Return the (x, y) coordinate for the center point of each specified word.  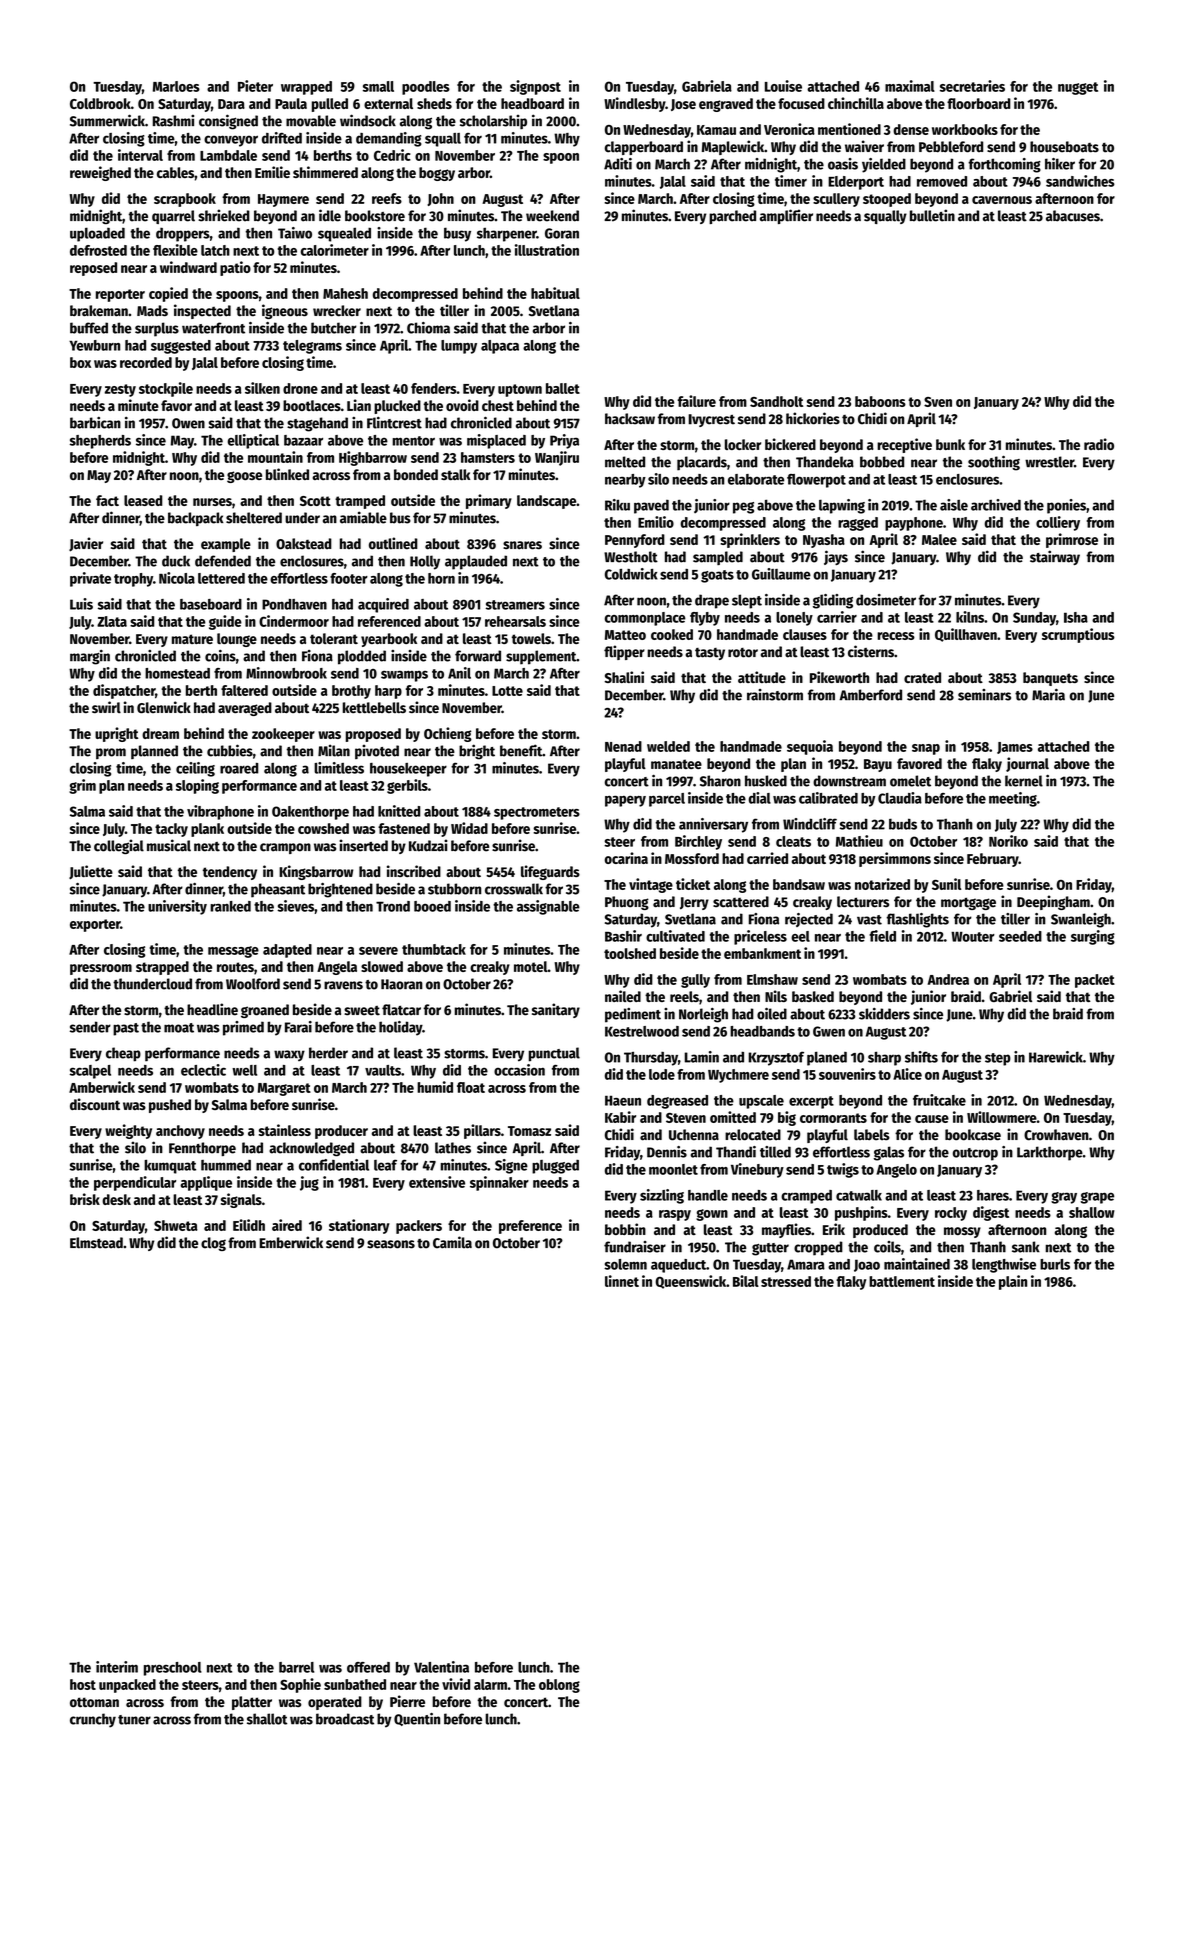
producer (341, 1132)
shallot (267, 1719)
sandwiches (1080, 181)
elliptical (253, 441)
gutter (770, 1249)
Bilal (746, 1281)
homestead (177, 673)
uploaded (97, 234)
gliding (833, 601)
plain (1013, 1282)
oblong (559, 1686)
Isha (1076, 617)
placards (702, 463)
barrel (296, 1667)
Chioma (428, 328)
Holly (425, 562)
